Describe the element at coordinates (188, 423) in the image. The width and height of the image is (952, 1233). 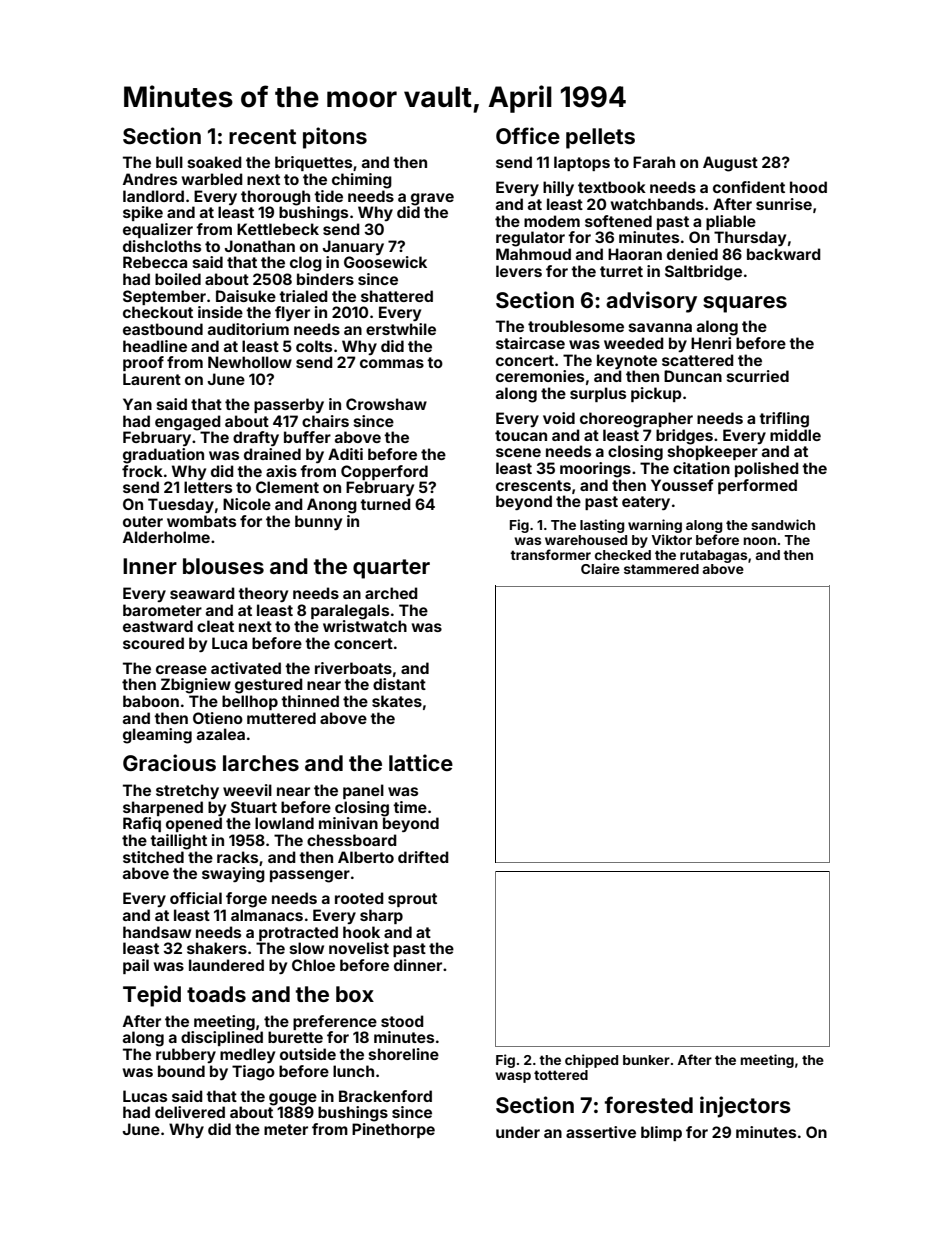
I see `engaged` at that location.
